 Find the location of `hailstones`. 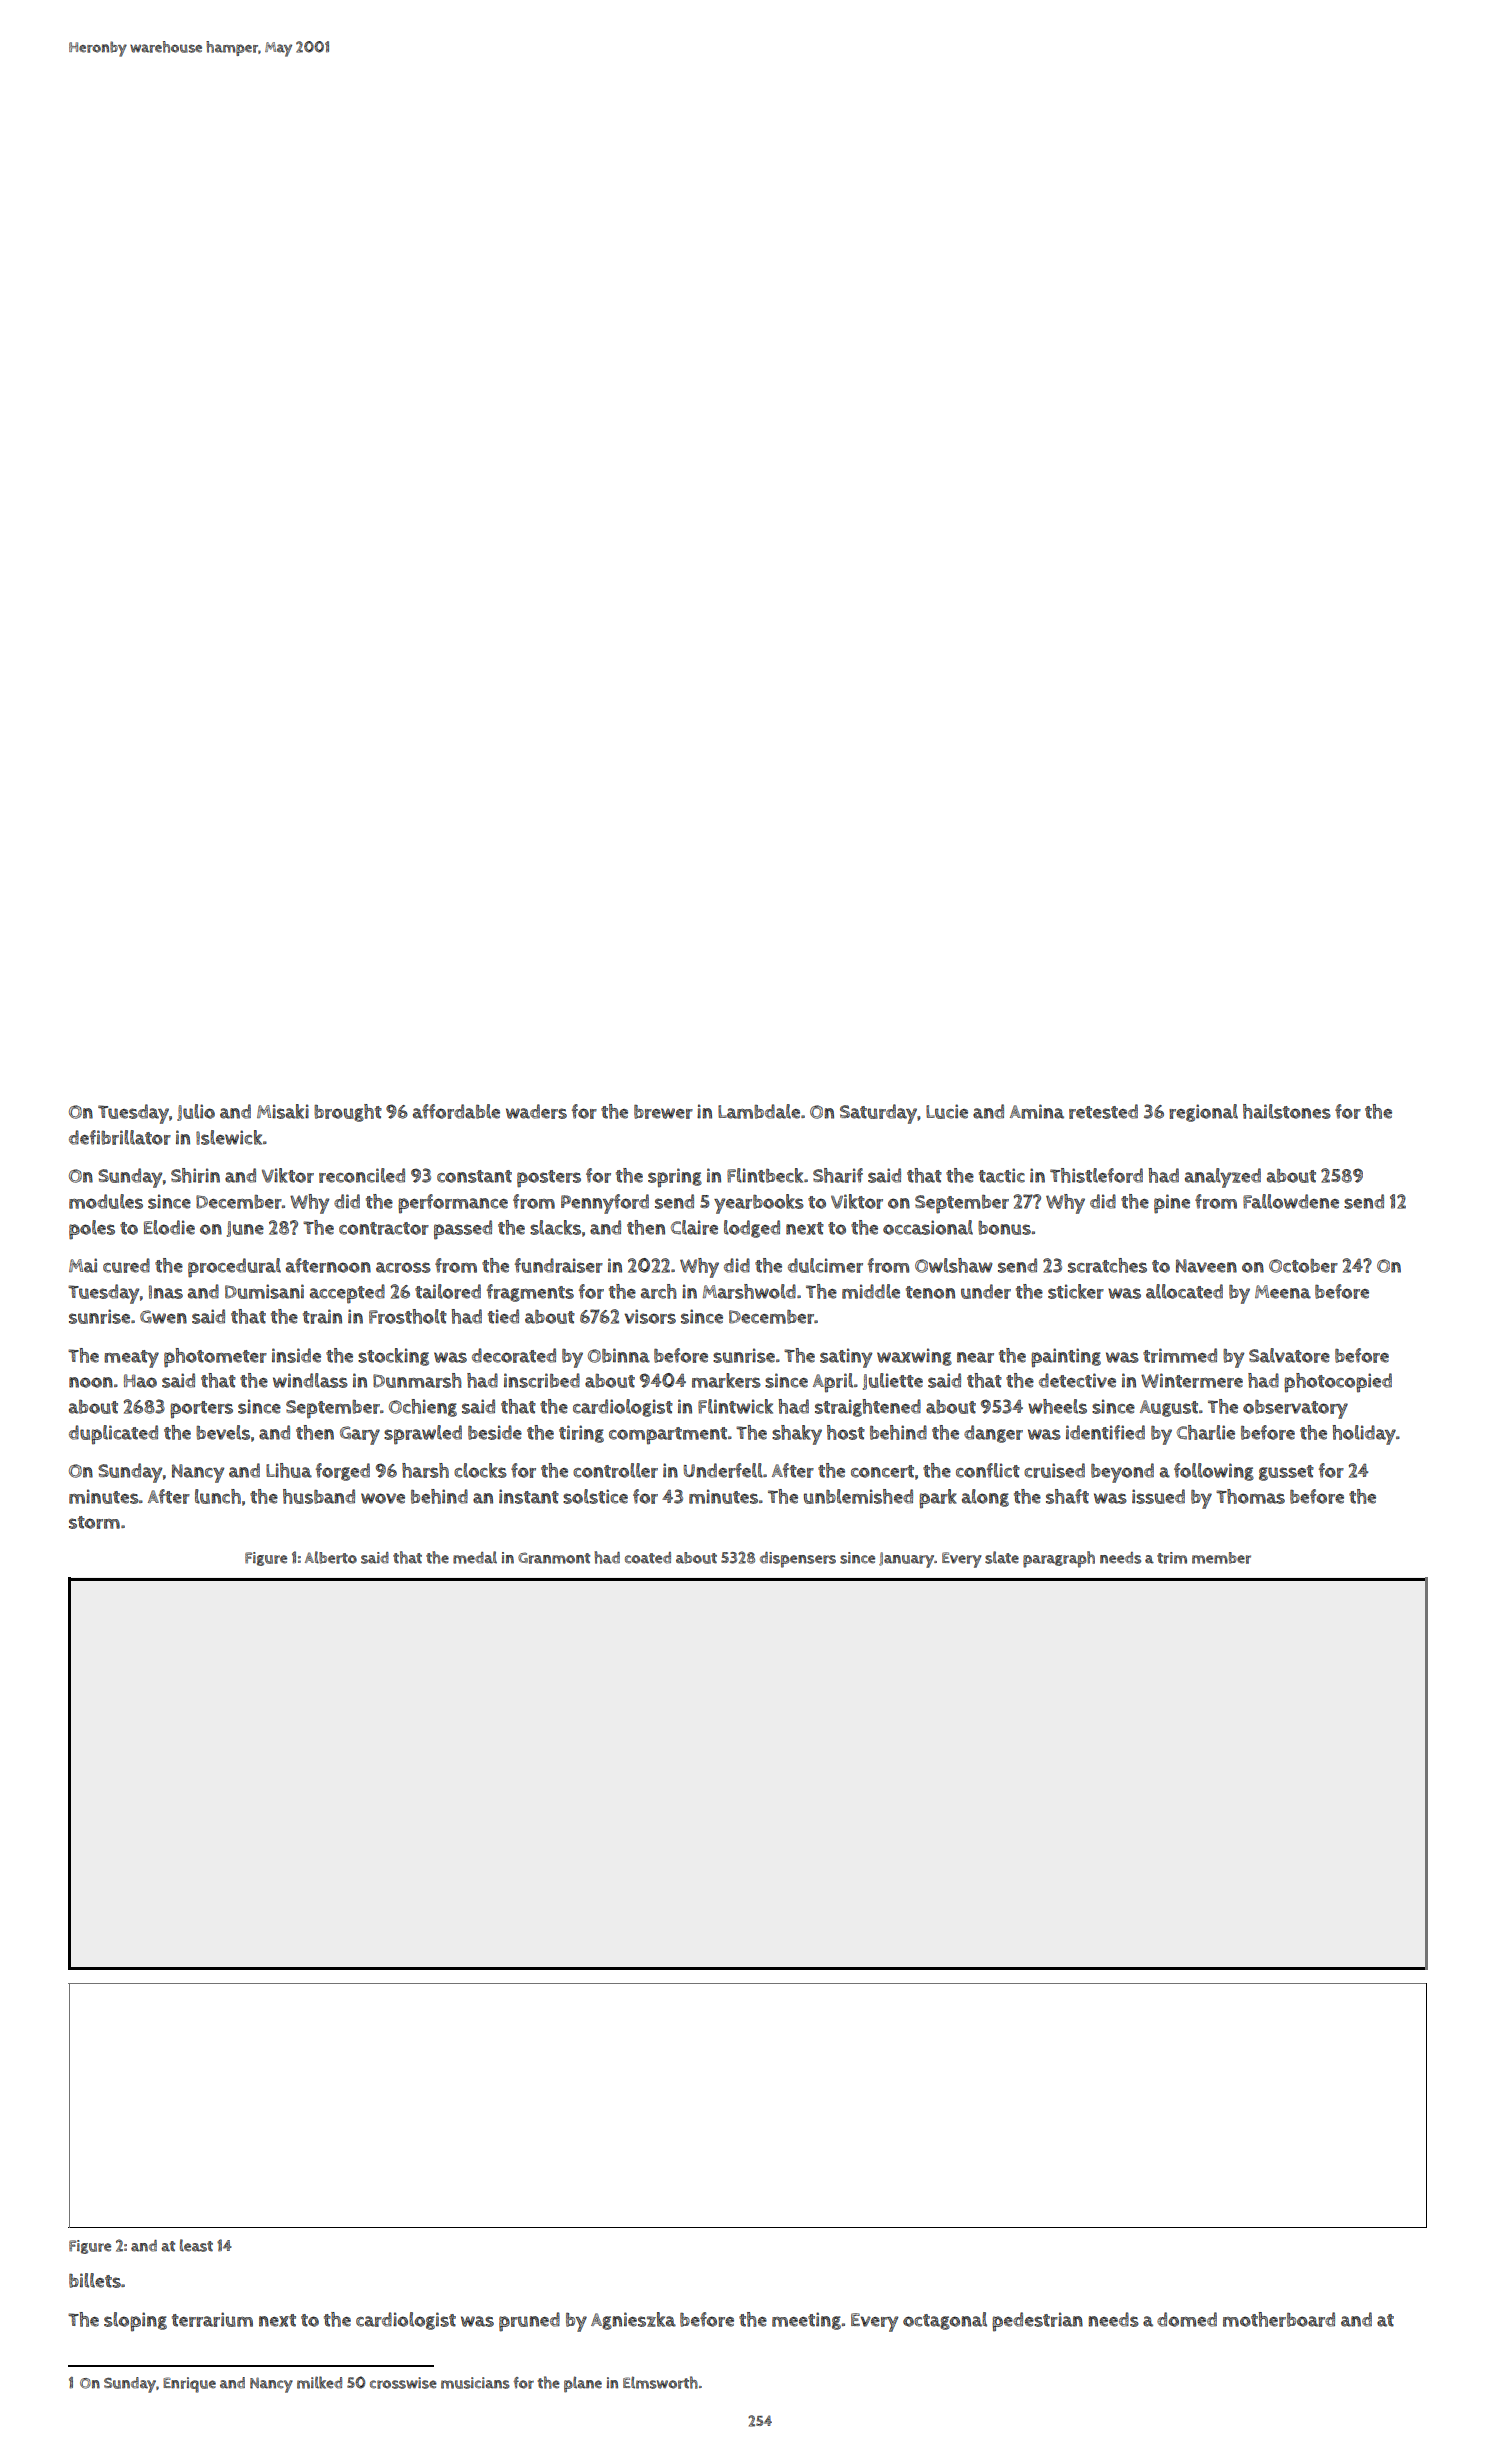

hailstones is located at coordinates (1287, 1111).
